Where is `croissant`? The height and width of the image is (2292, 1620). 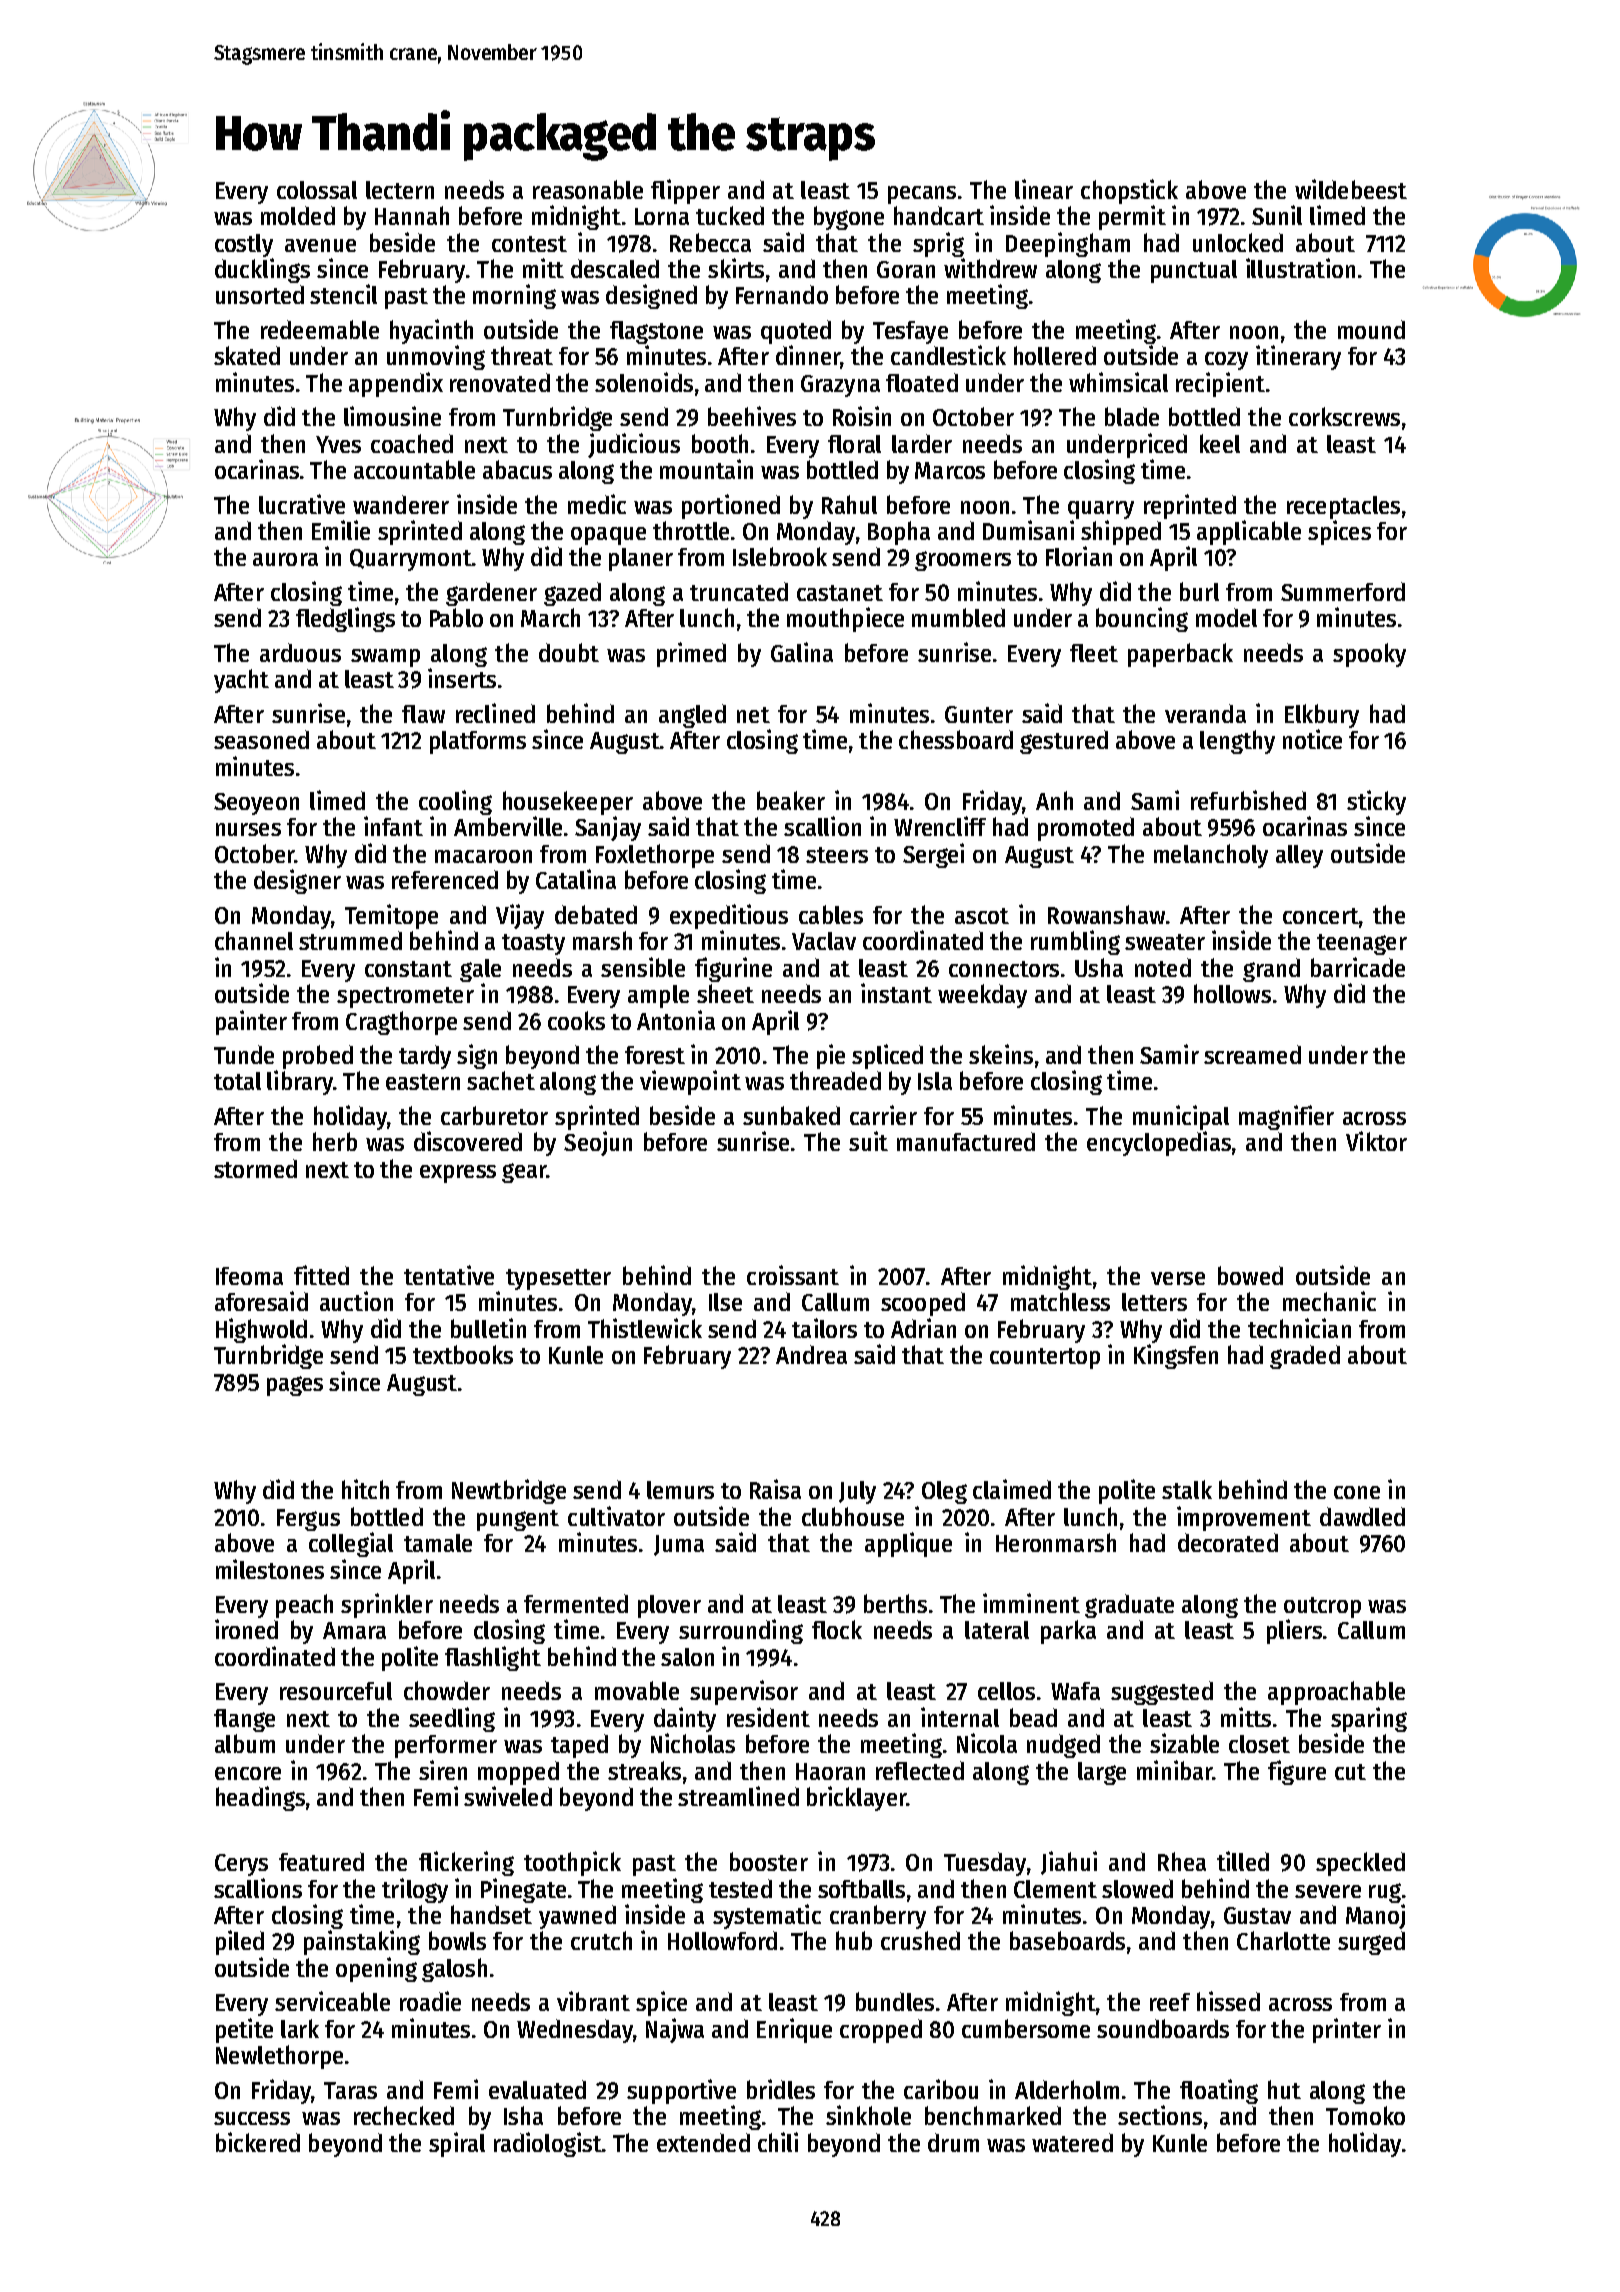 croissant is located at coordinates (793, 1275).
